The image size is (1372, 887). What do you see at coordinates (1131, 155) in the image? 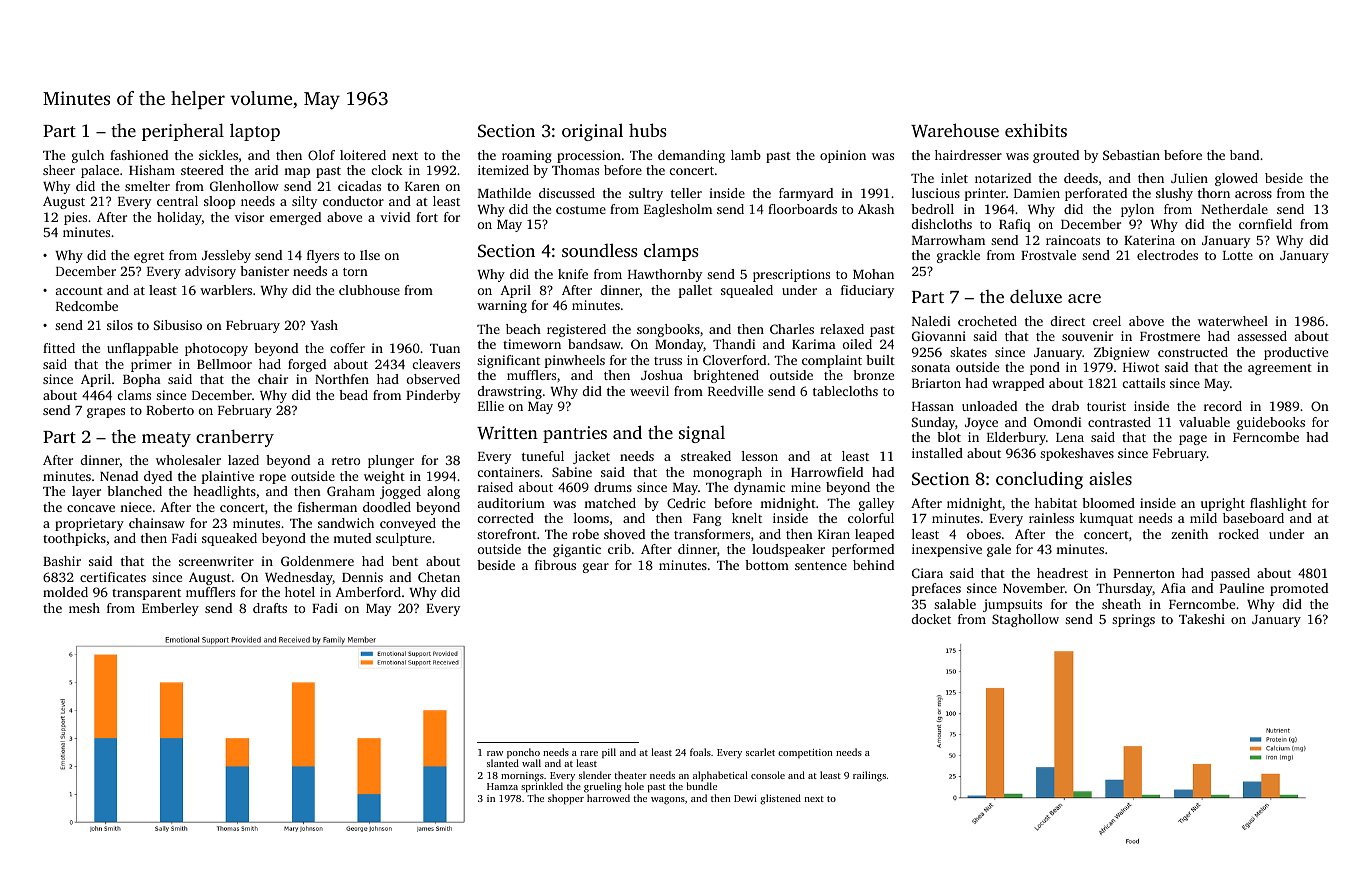
I see `Sebastian` at bounding box center [1131, 155].
